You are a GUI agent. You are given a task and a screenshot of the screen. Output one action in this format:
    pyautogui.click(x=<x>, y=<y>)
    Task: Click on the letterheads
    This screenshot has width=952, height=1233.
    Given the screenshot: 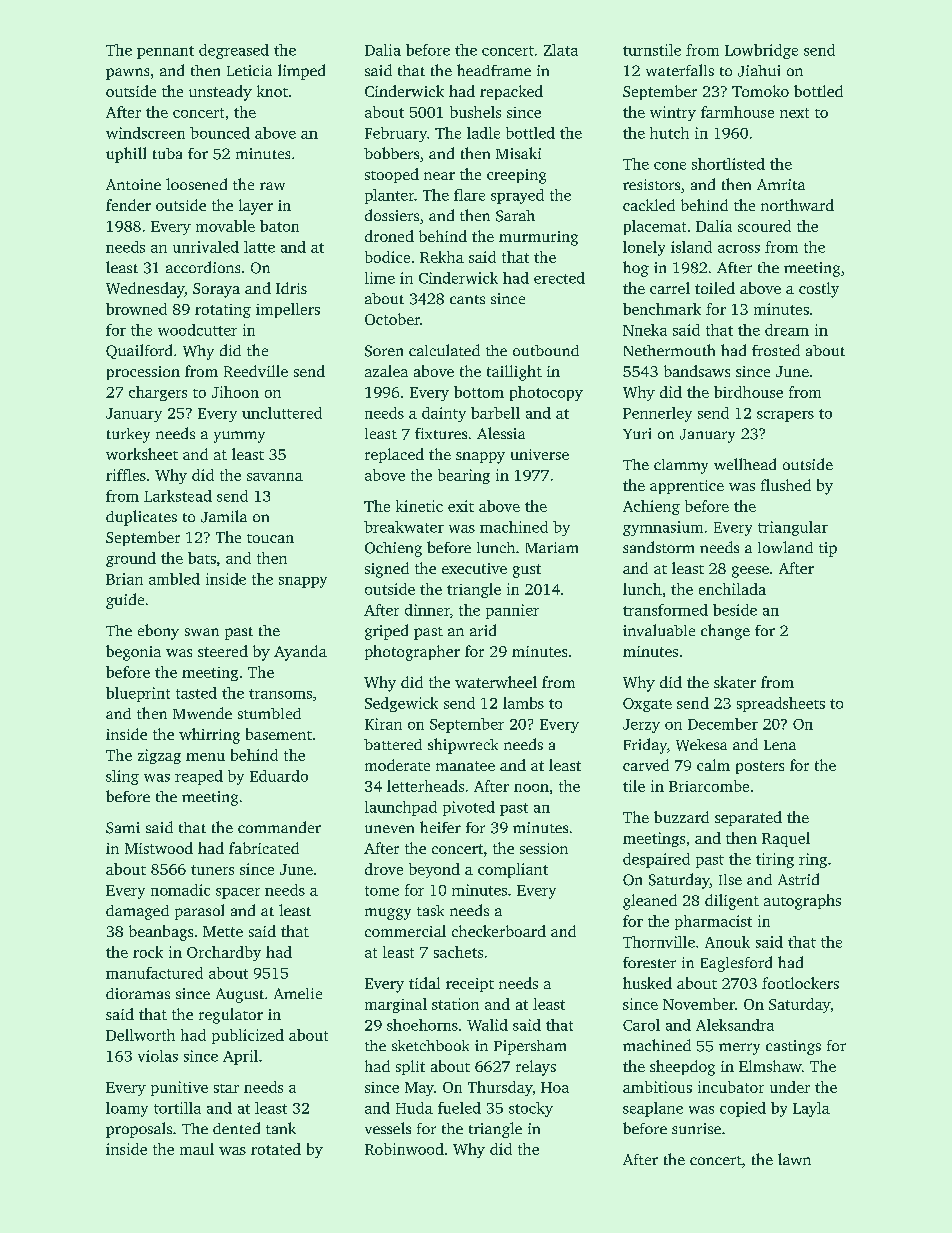 What is the action you would take?
    pyautogui.click(x=425, y=786)
